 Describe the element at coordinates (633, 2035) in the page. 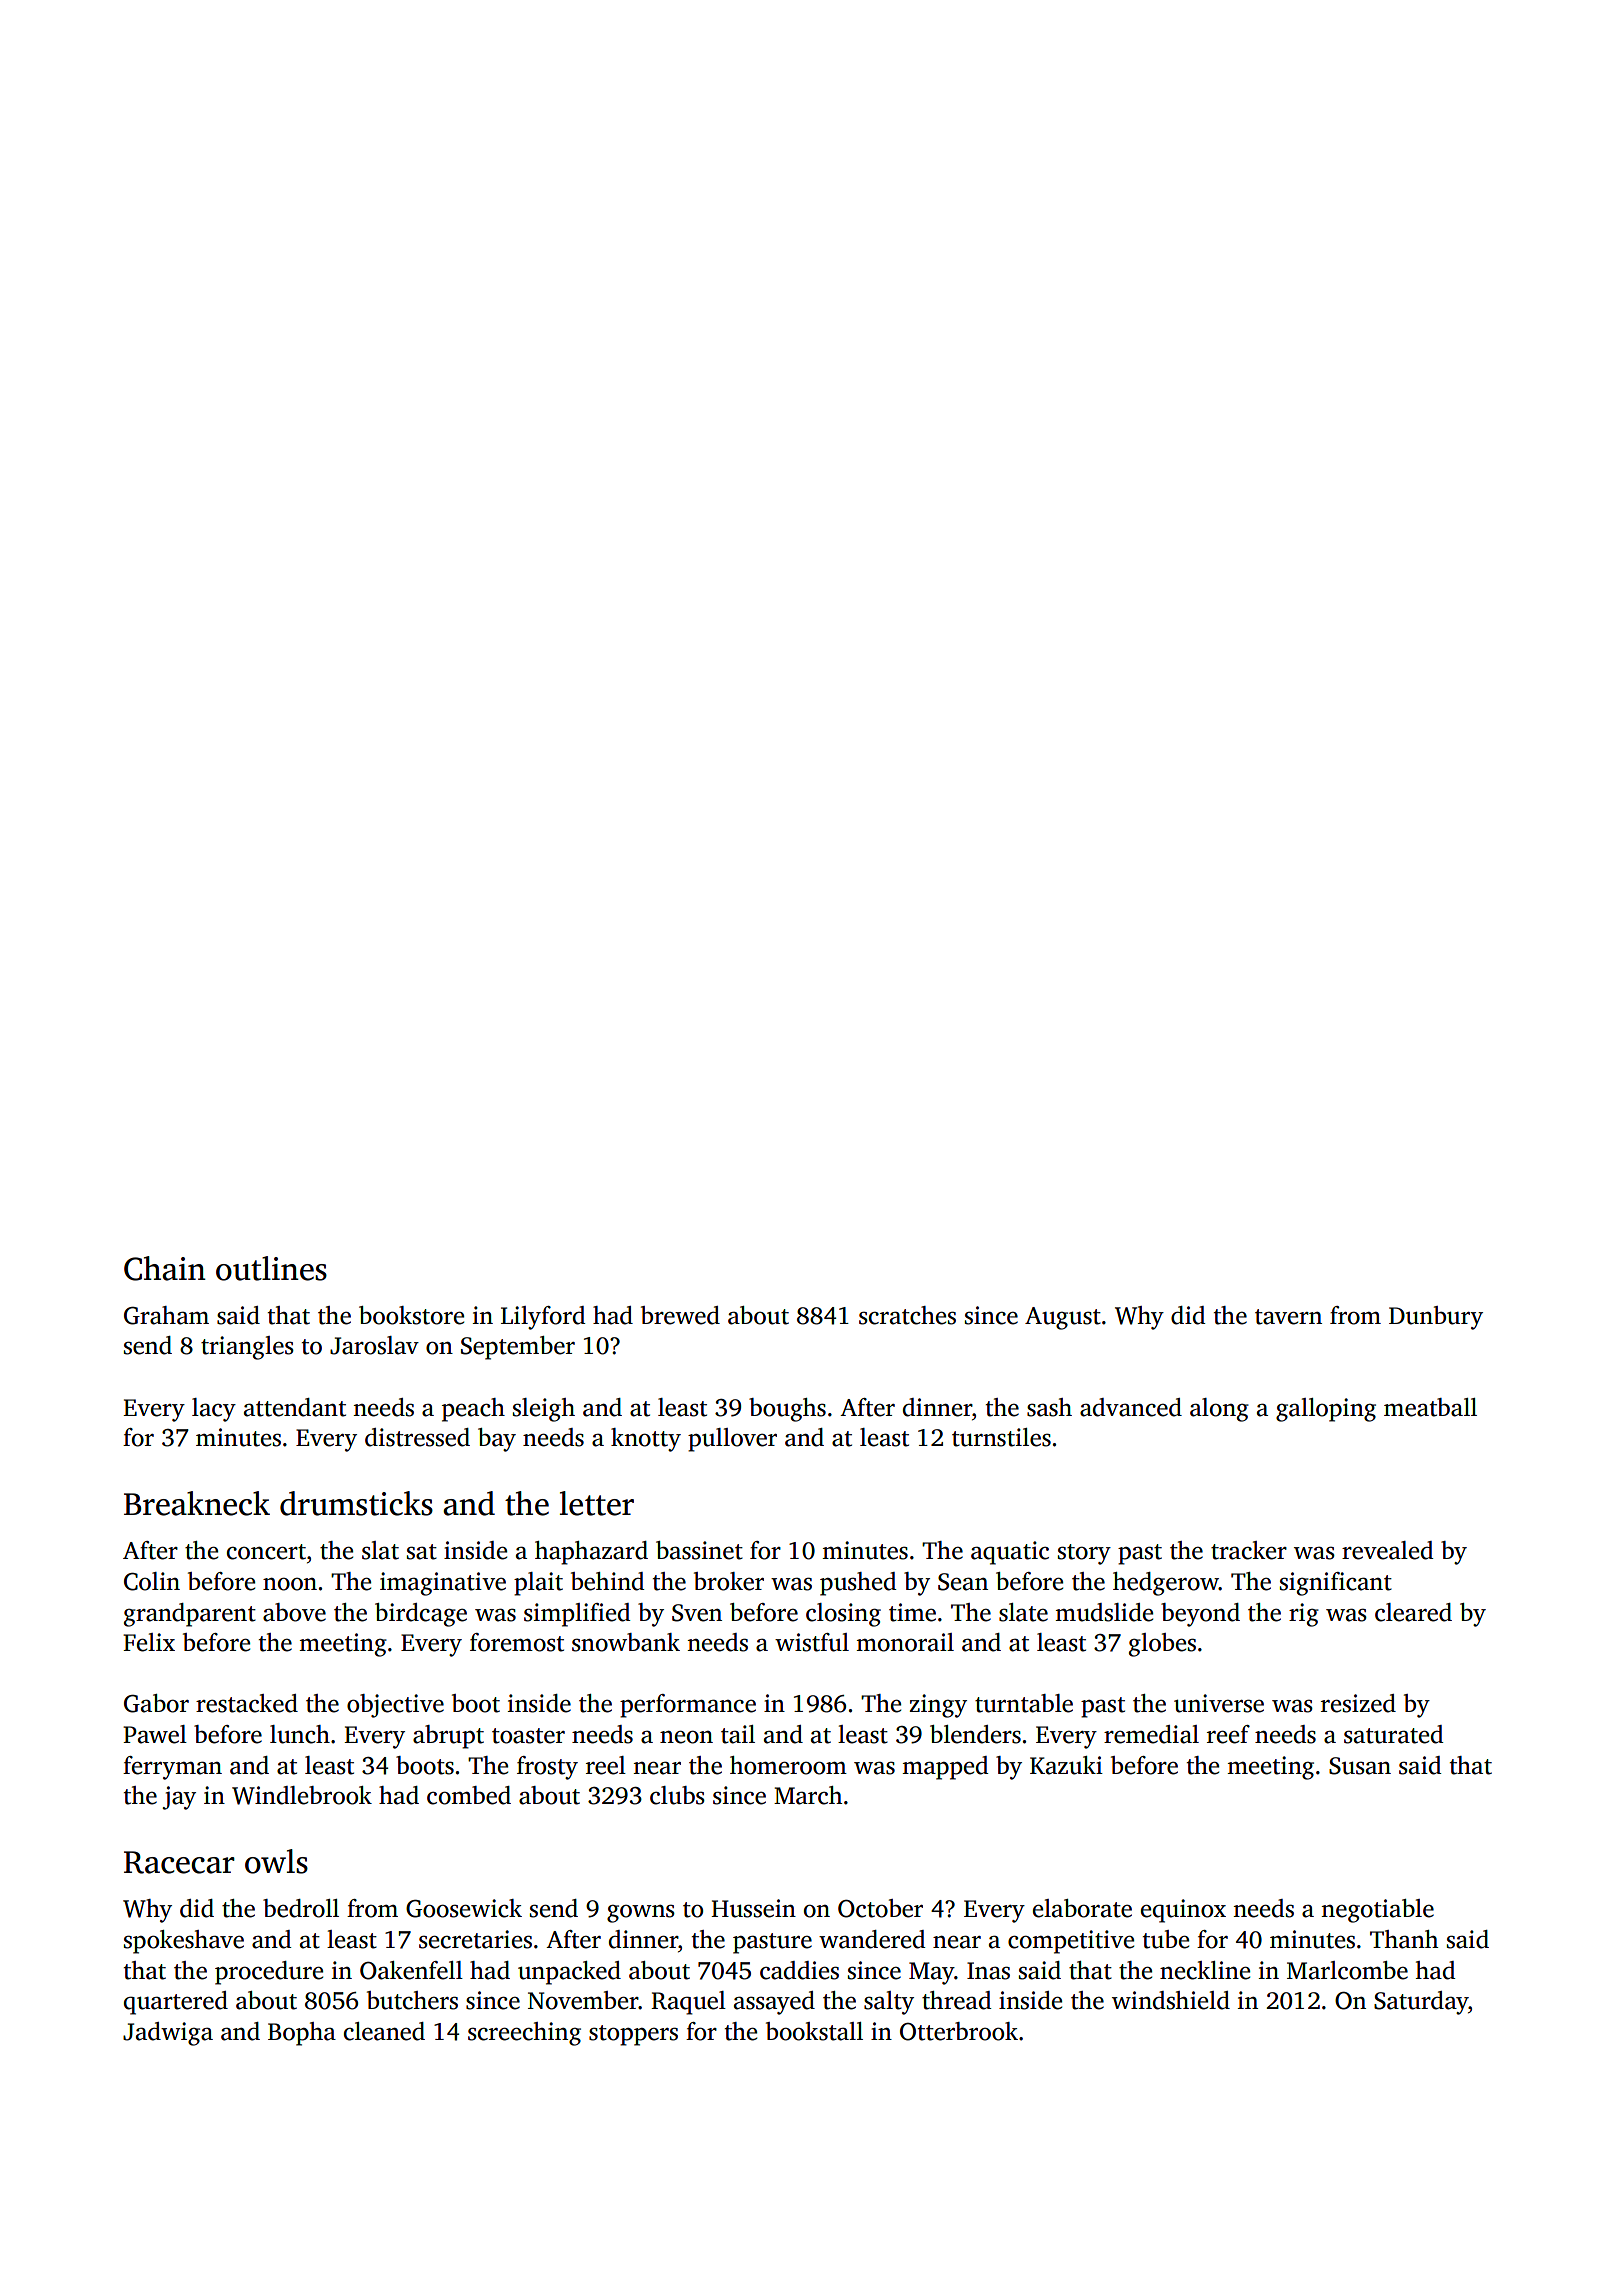

I see `stoppers` at that location.
